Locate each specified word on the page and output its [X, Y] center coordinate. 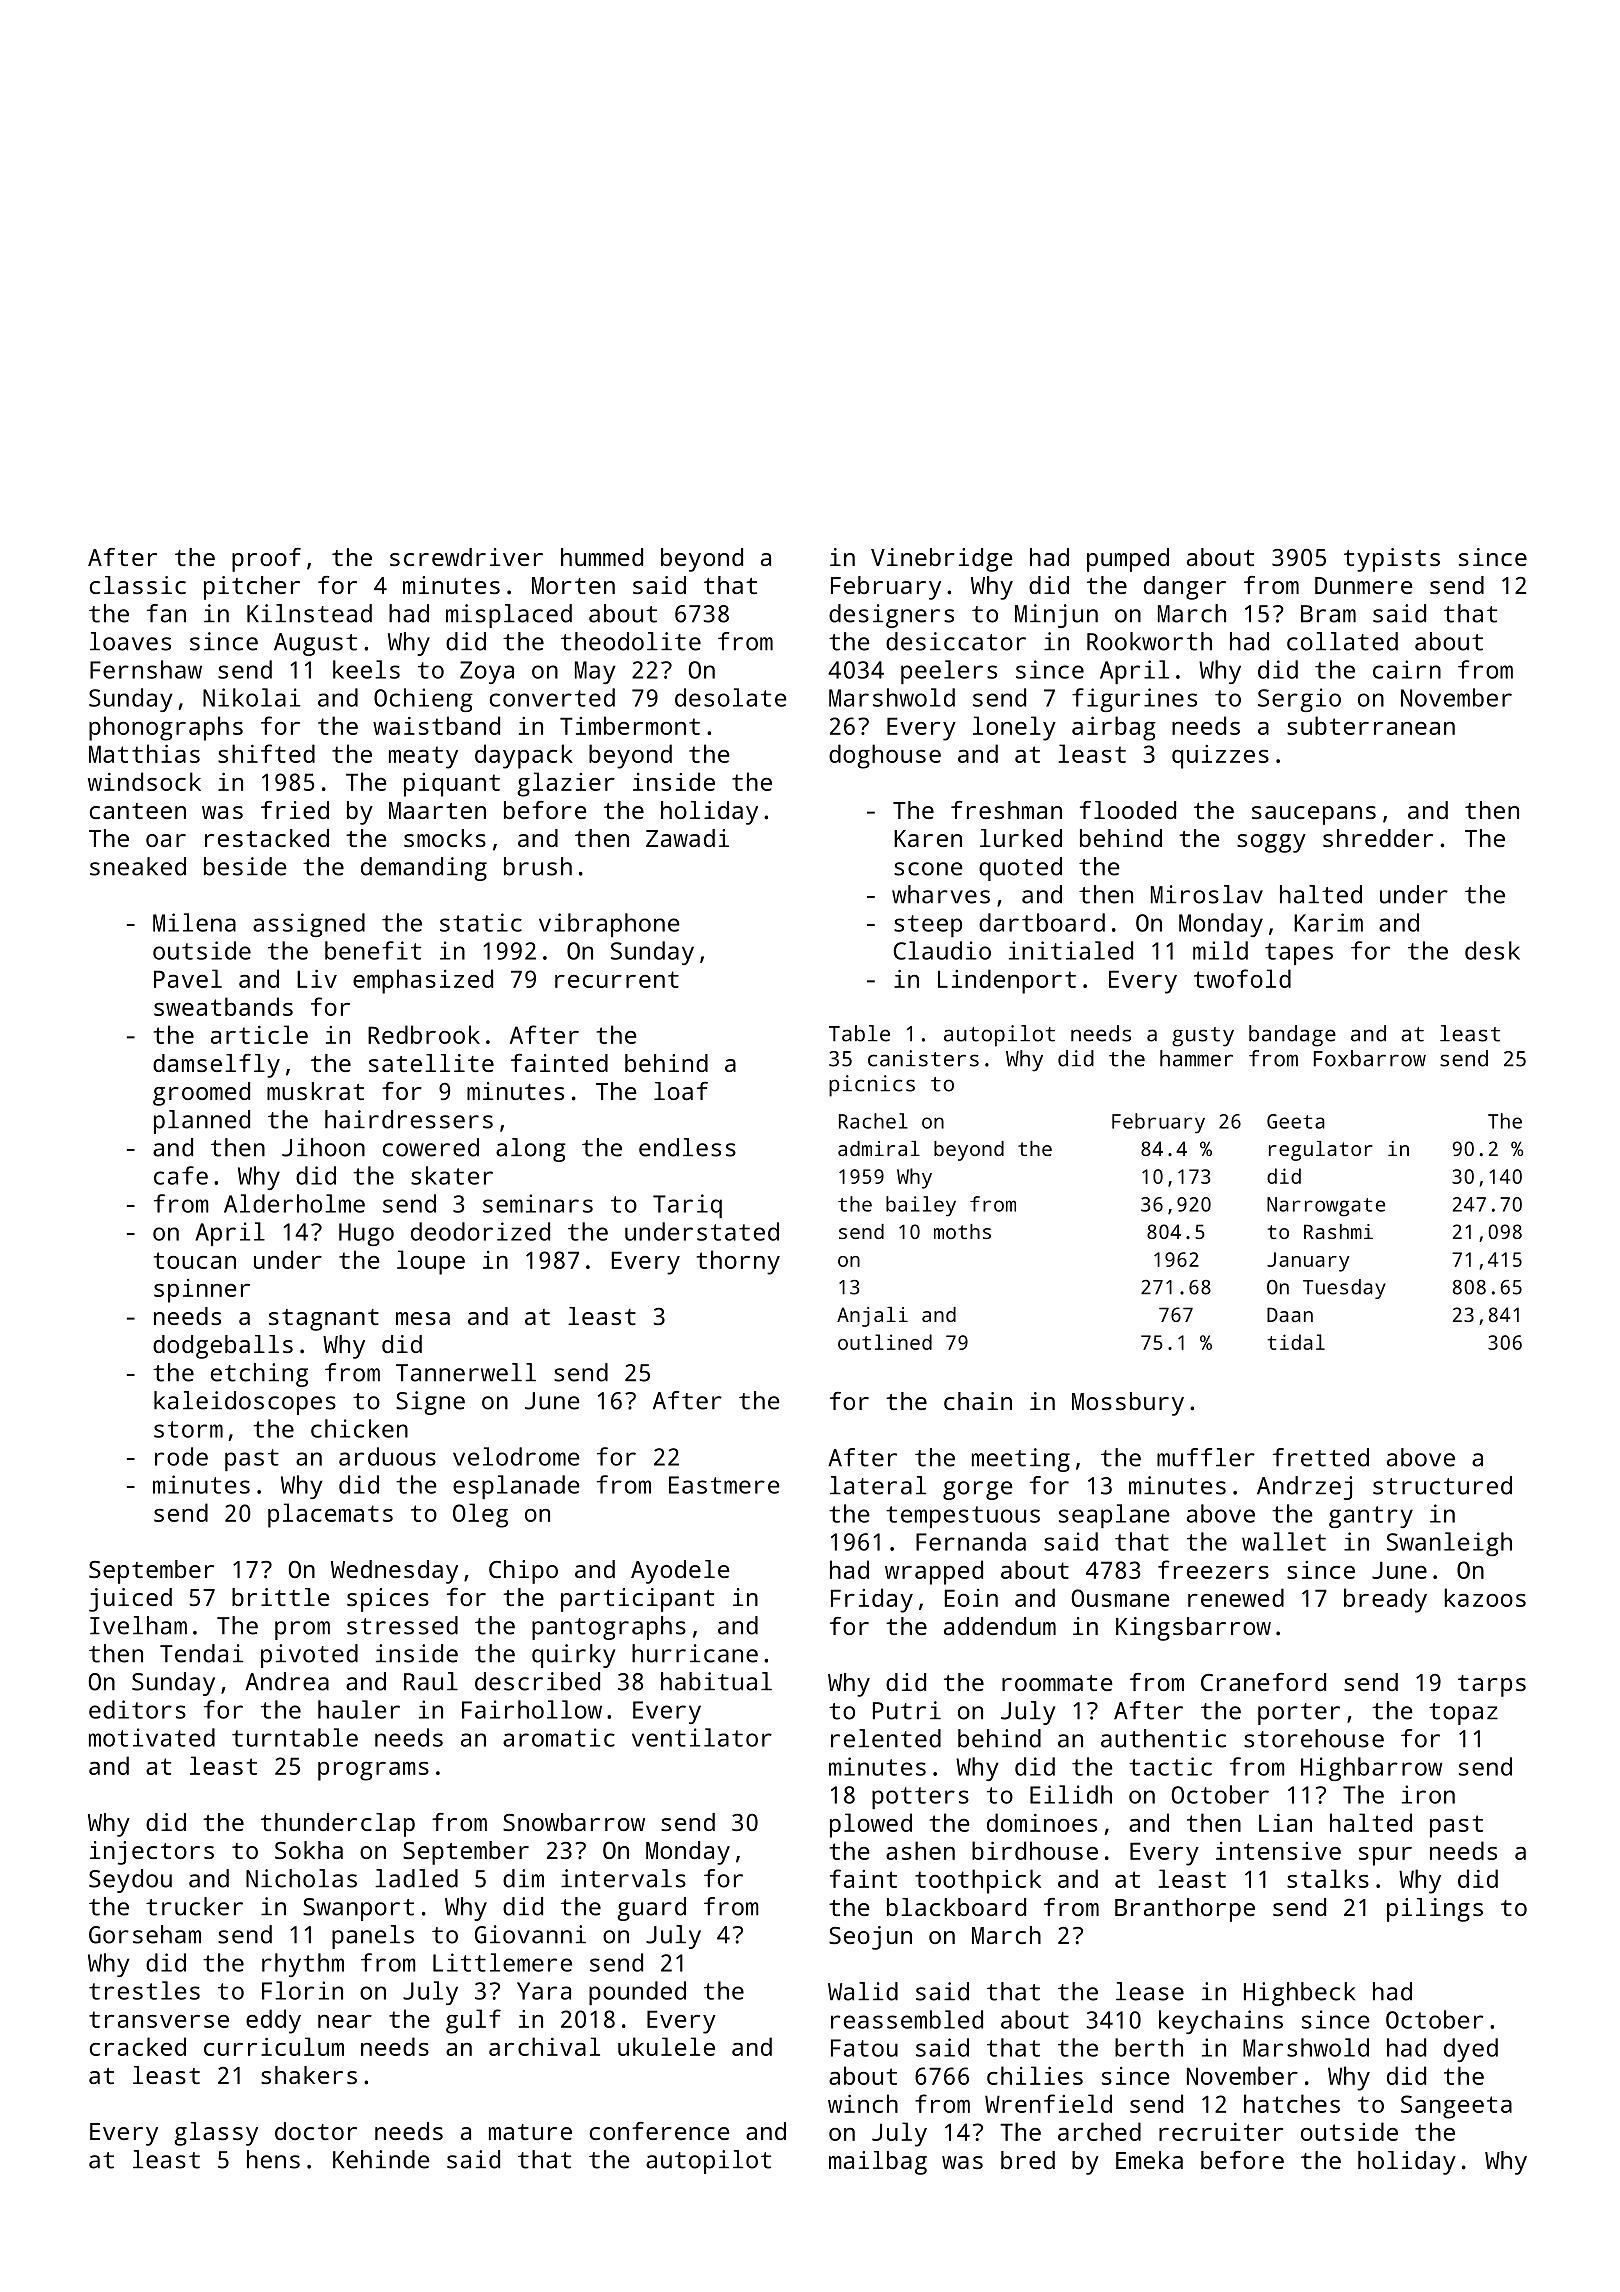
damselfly [216, 1066]
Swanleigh [1449, 1544]
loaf [681, 1091]
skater [452, 1175]
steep [928, 926]
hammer [1196, 1058]
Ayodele [680, 1572]
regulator [1321, 1151]
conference [660, 2131]
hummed [602, 557]
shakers [309, 2075]
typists [1392, 560]
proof [266, 560]
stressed [402, 1625]
